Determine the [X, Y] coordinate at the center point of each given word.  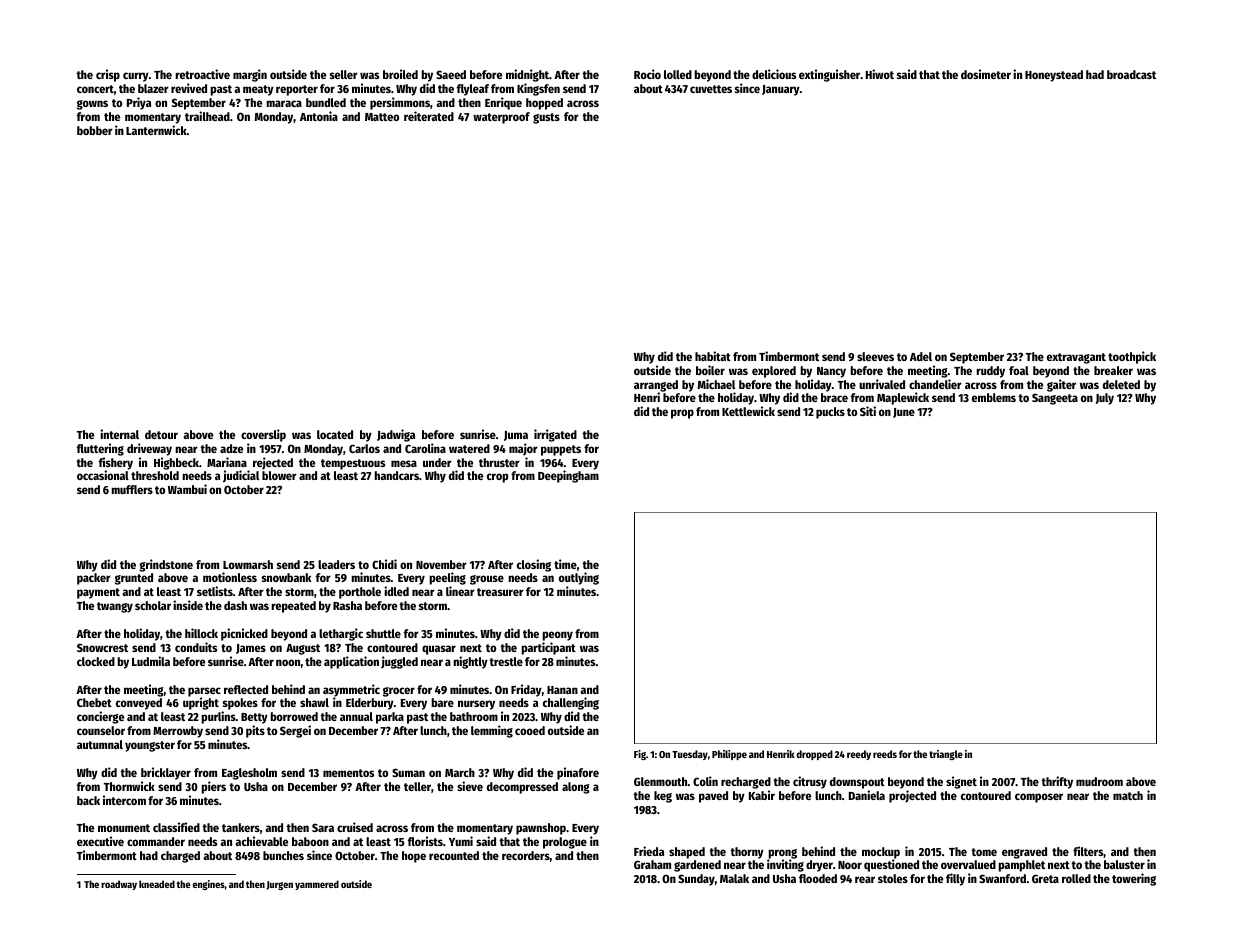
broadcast [1131, 74]
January [781, 90]
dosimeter [986, 74]
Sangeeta [1055, 399]
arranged [656, 386]
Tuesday [690, 755]
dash [235, 605]
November [441, 564]
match [1128, 795]
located [335, 434]
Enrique [503, 103]
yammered [317, 885]
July [1105, 399]
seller [344, 74]
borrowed [294, 716]
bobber [95, 130]
